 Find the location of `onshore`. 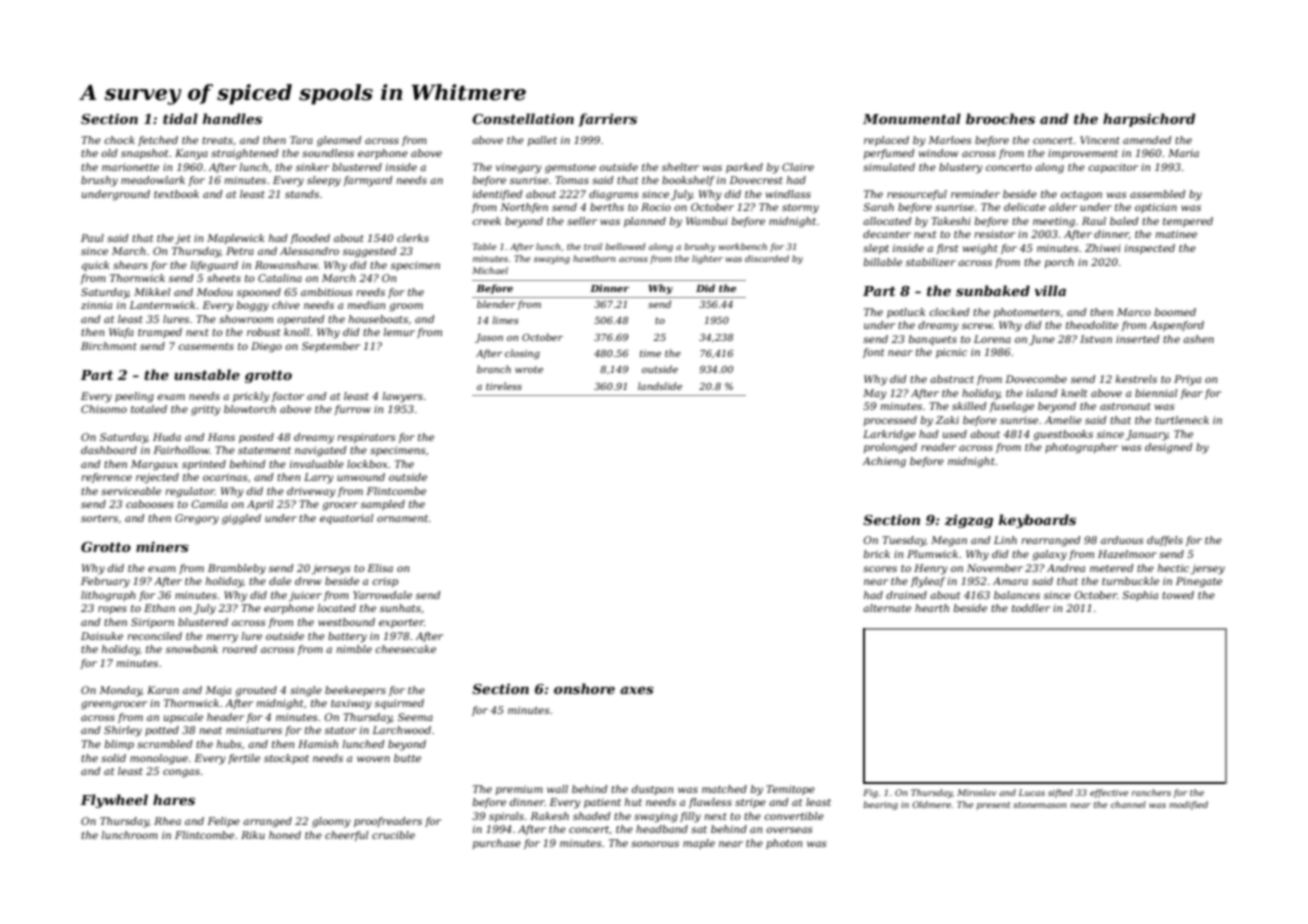

onshore is located at coordinates (584, 688).
